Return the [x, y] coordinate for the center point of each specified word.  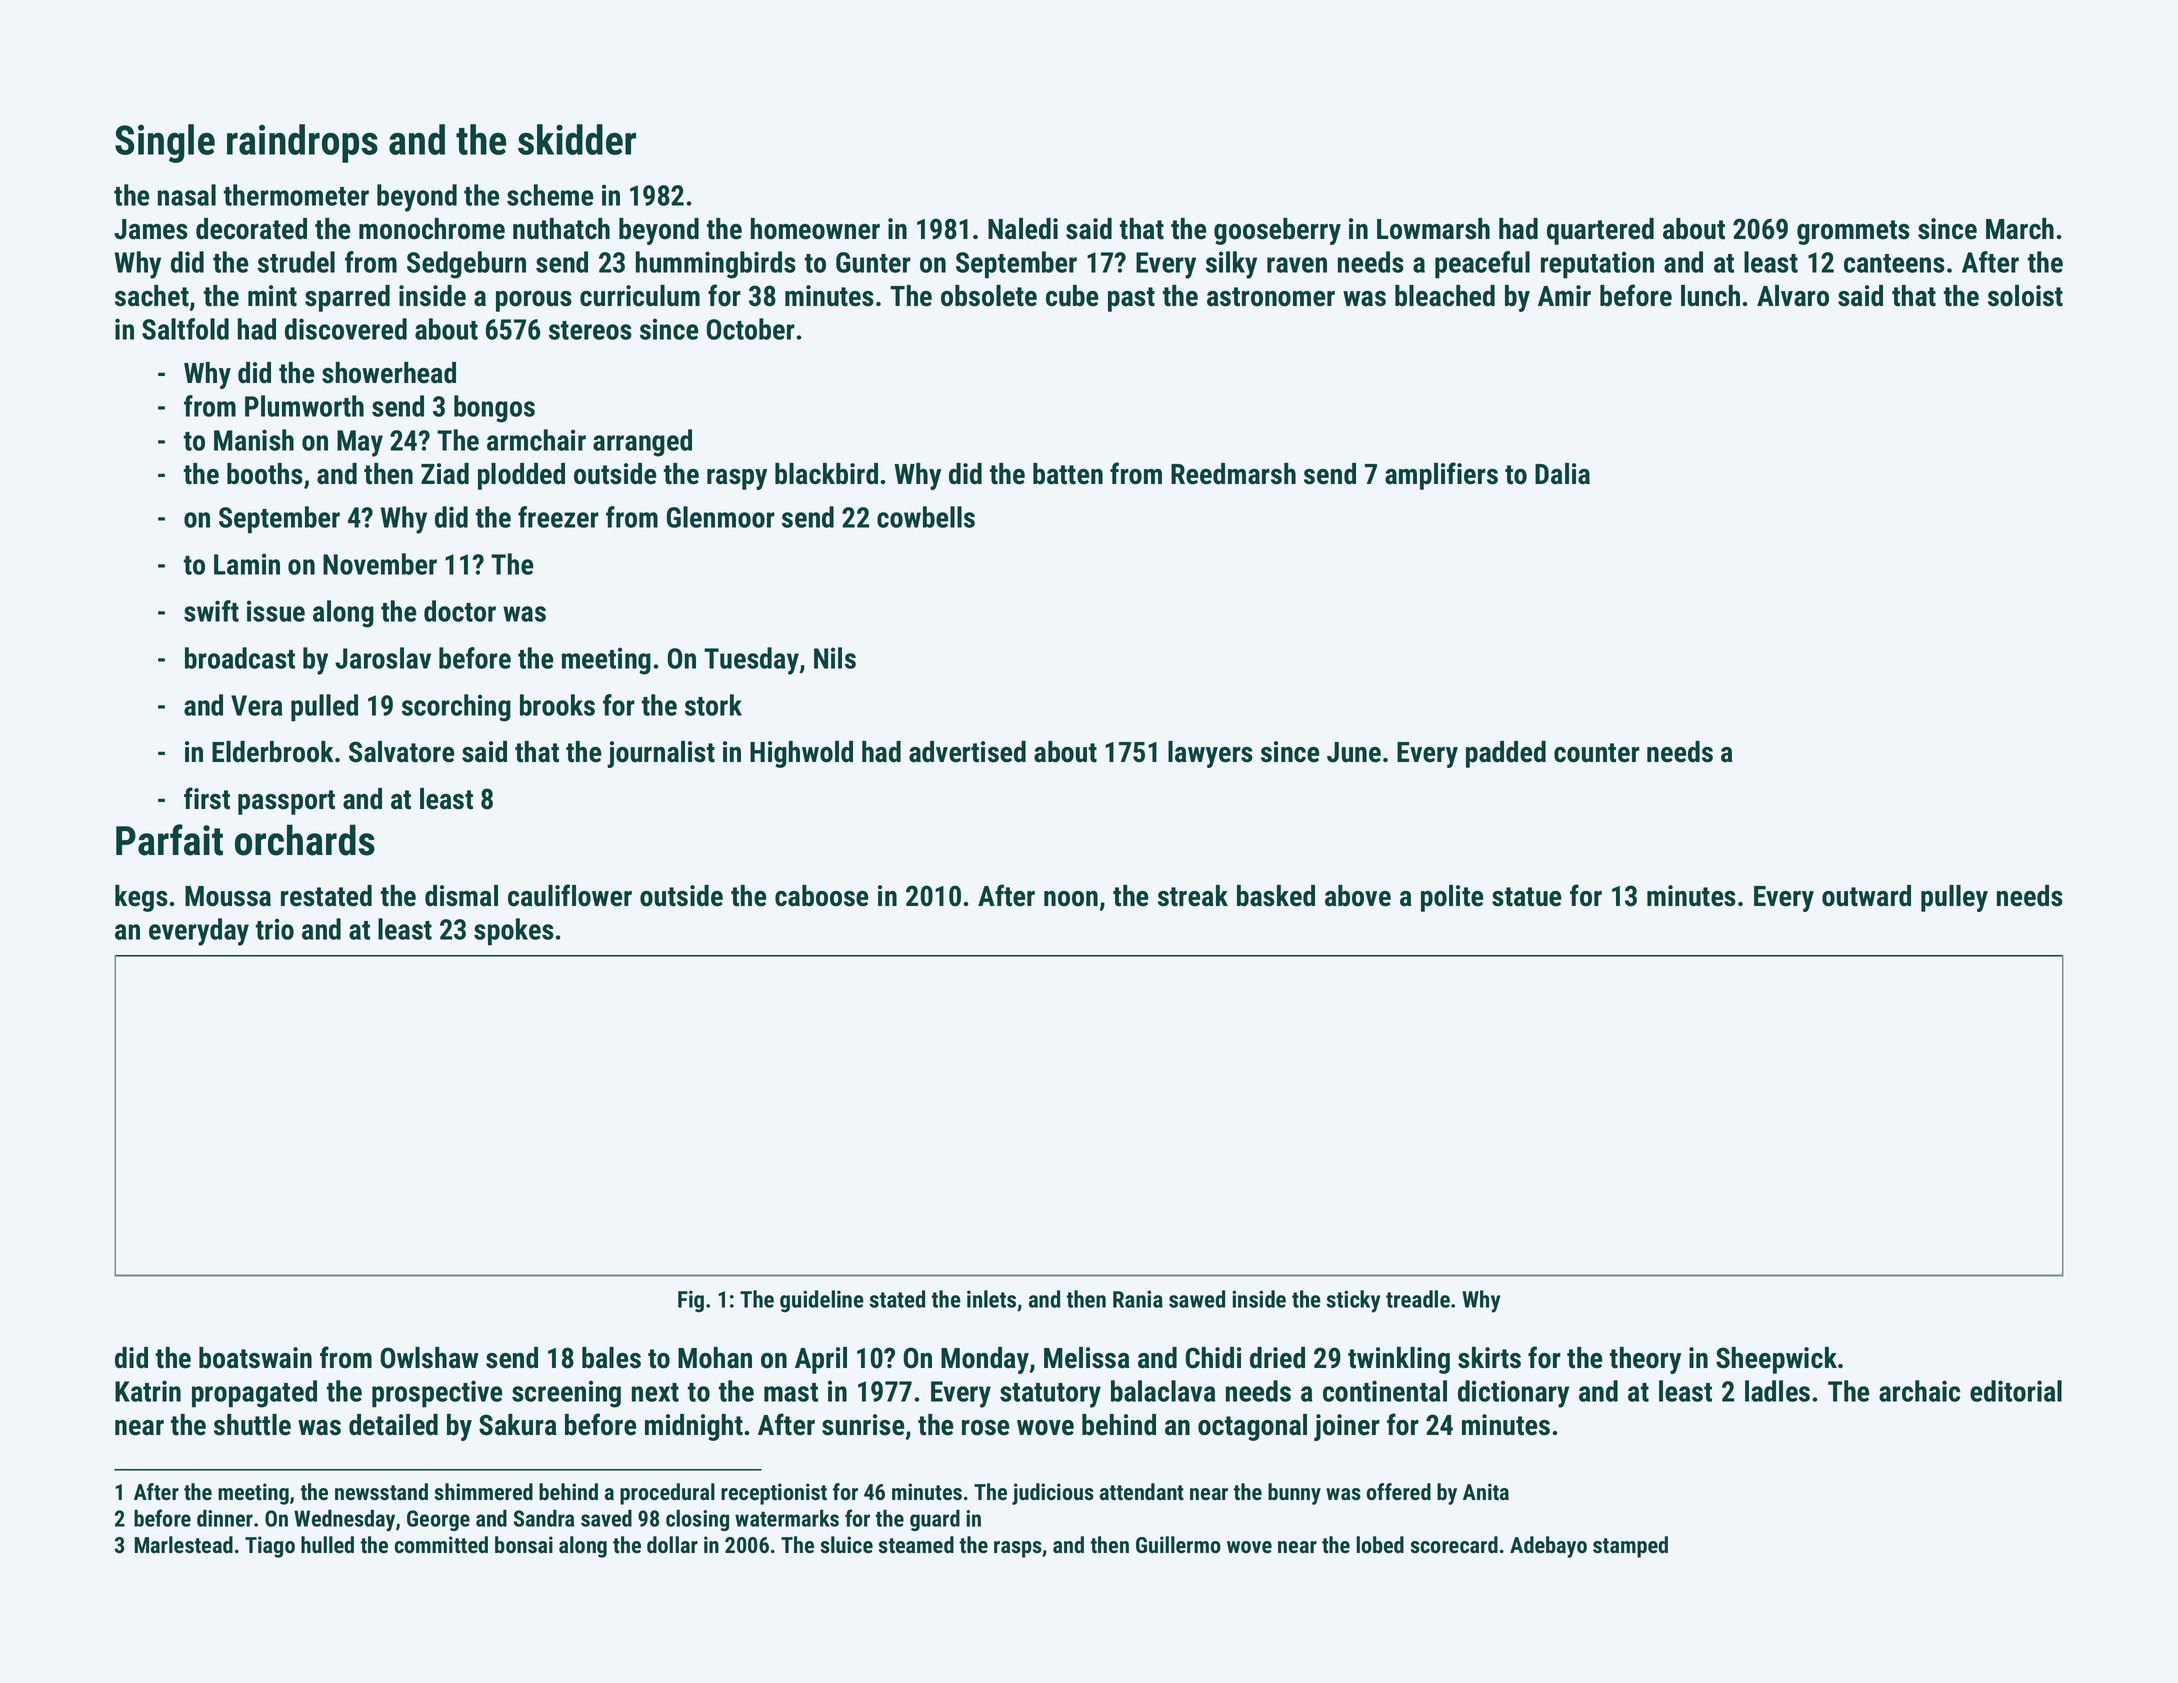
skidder [577, 139]
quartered [1600, 231]
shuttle [252, 1425]
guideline [822, 1301]
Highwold [801, 754]
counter [1597, 753]
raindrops [302, 143]
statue [1526, 897]
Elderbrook [273, 752]
